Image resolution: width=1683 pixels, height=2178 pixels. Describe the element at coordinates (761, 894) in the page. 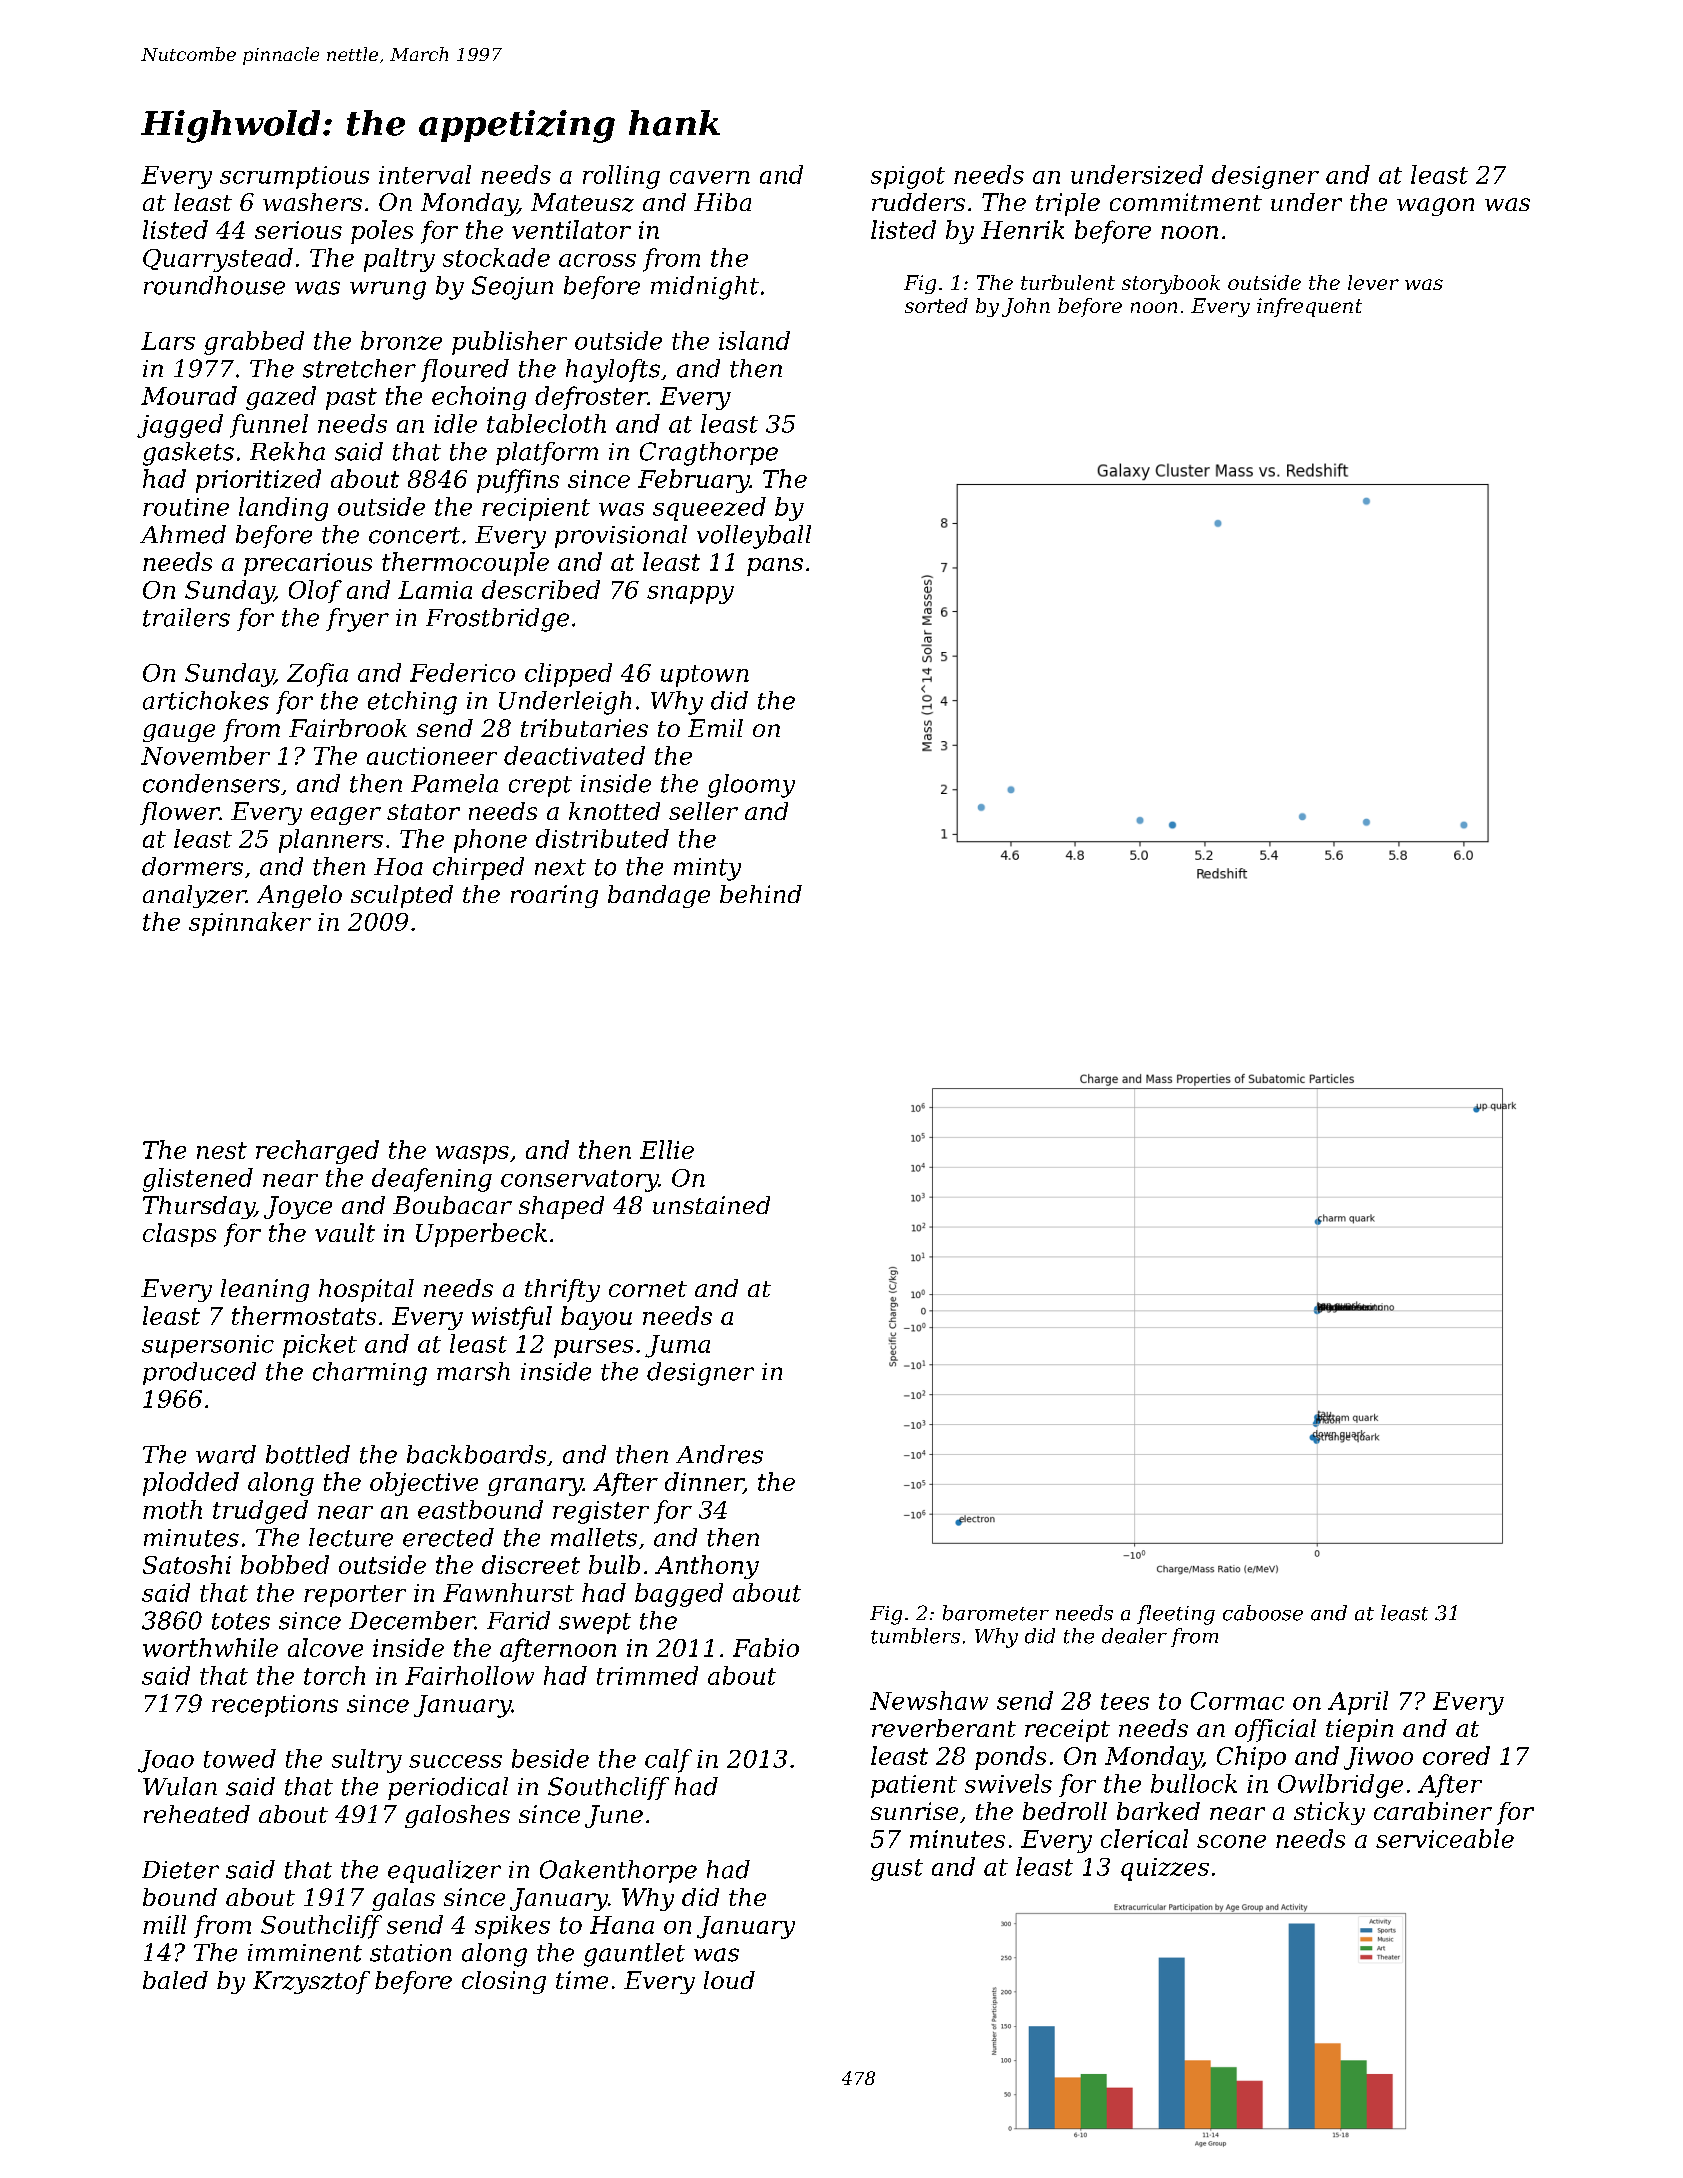

I see `behind` at that location.
